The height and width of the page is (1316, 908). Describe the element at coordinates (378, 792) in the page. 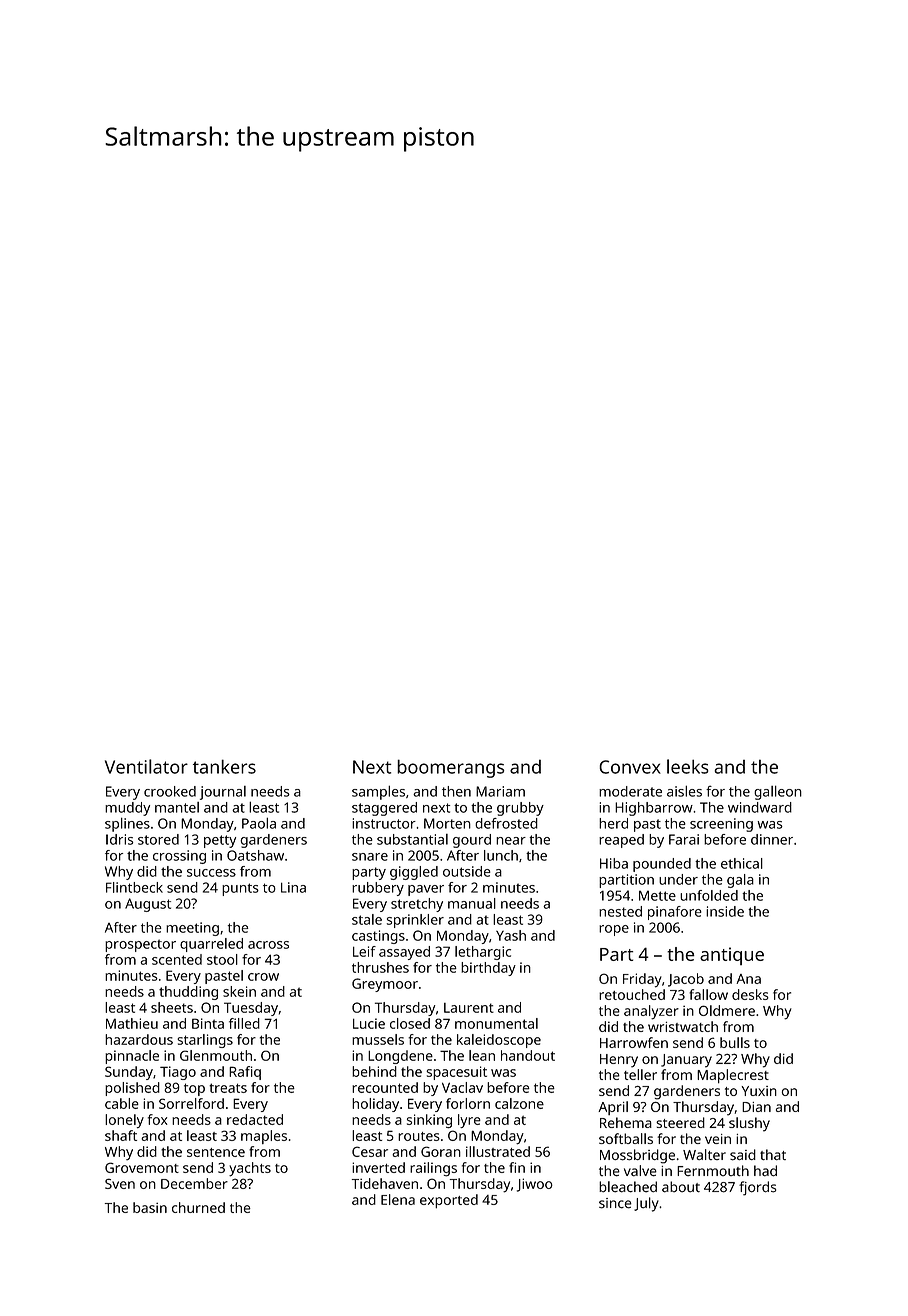

I see `samples` at that location.
